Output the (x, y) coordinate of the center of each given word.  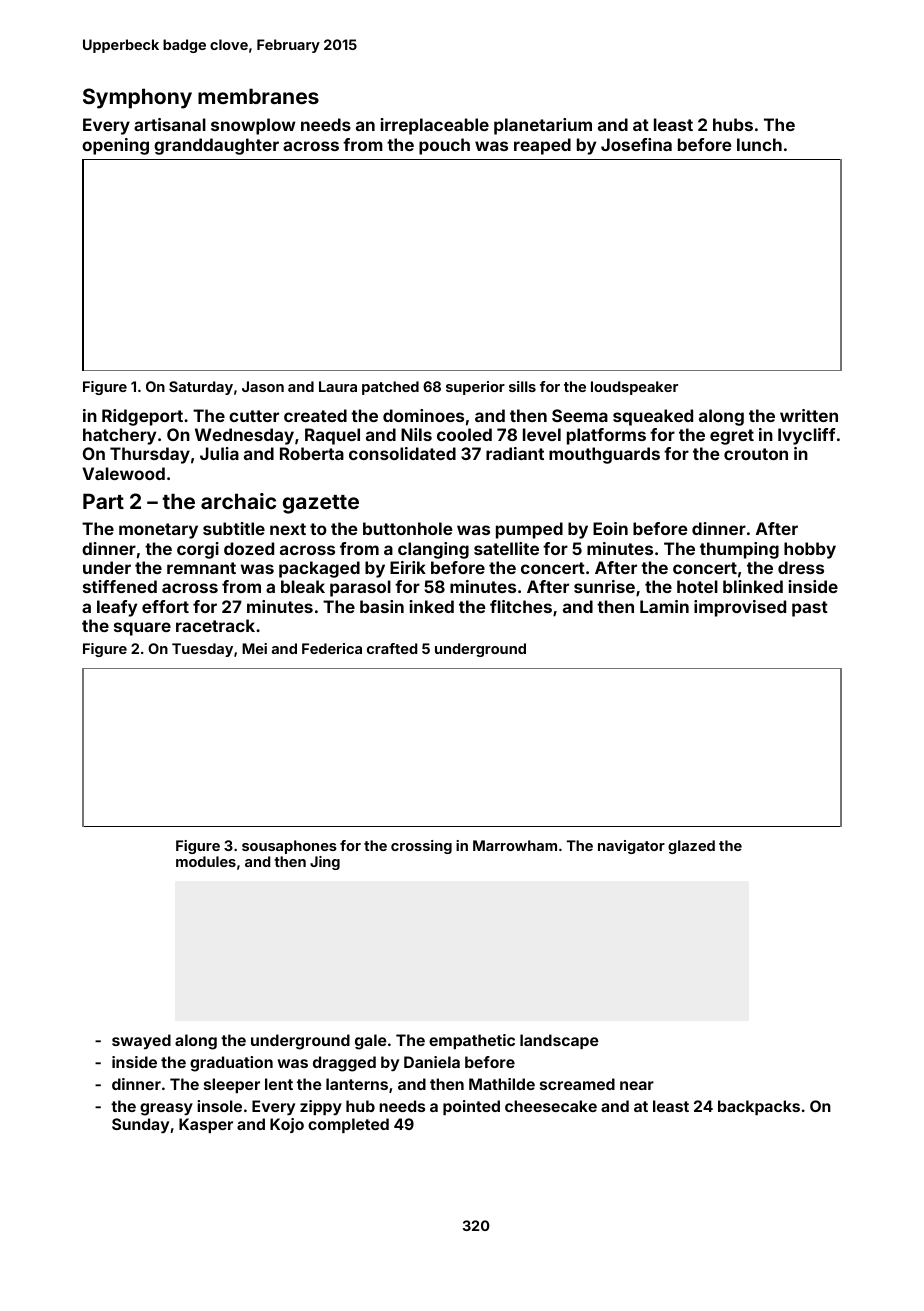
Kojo (287, 1125)
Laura (338, 386)
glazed (691, 847)
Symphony (137, 98)
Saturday (201, 388)
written (809, 415)
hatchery (119, 436)
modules (206, 861)
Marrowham (515, 845)
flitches (521, 606)
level (542, 434)
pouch (444, 146)
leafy (117, 608)
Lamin (664, 606)
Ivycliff (806, 436)
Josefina (636, 144)
